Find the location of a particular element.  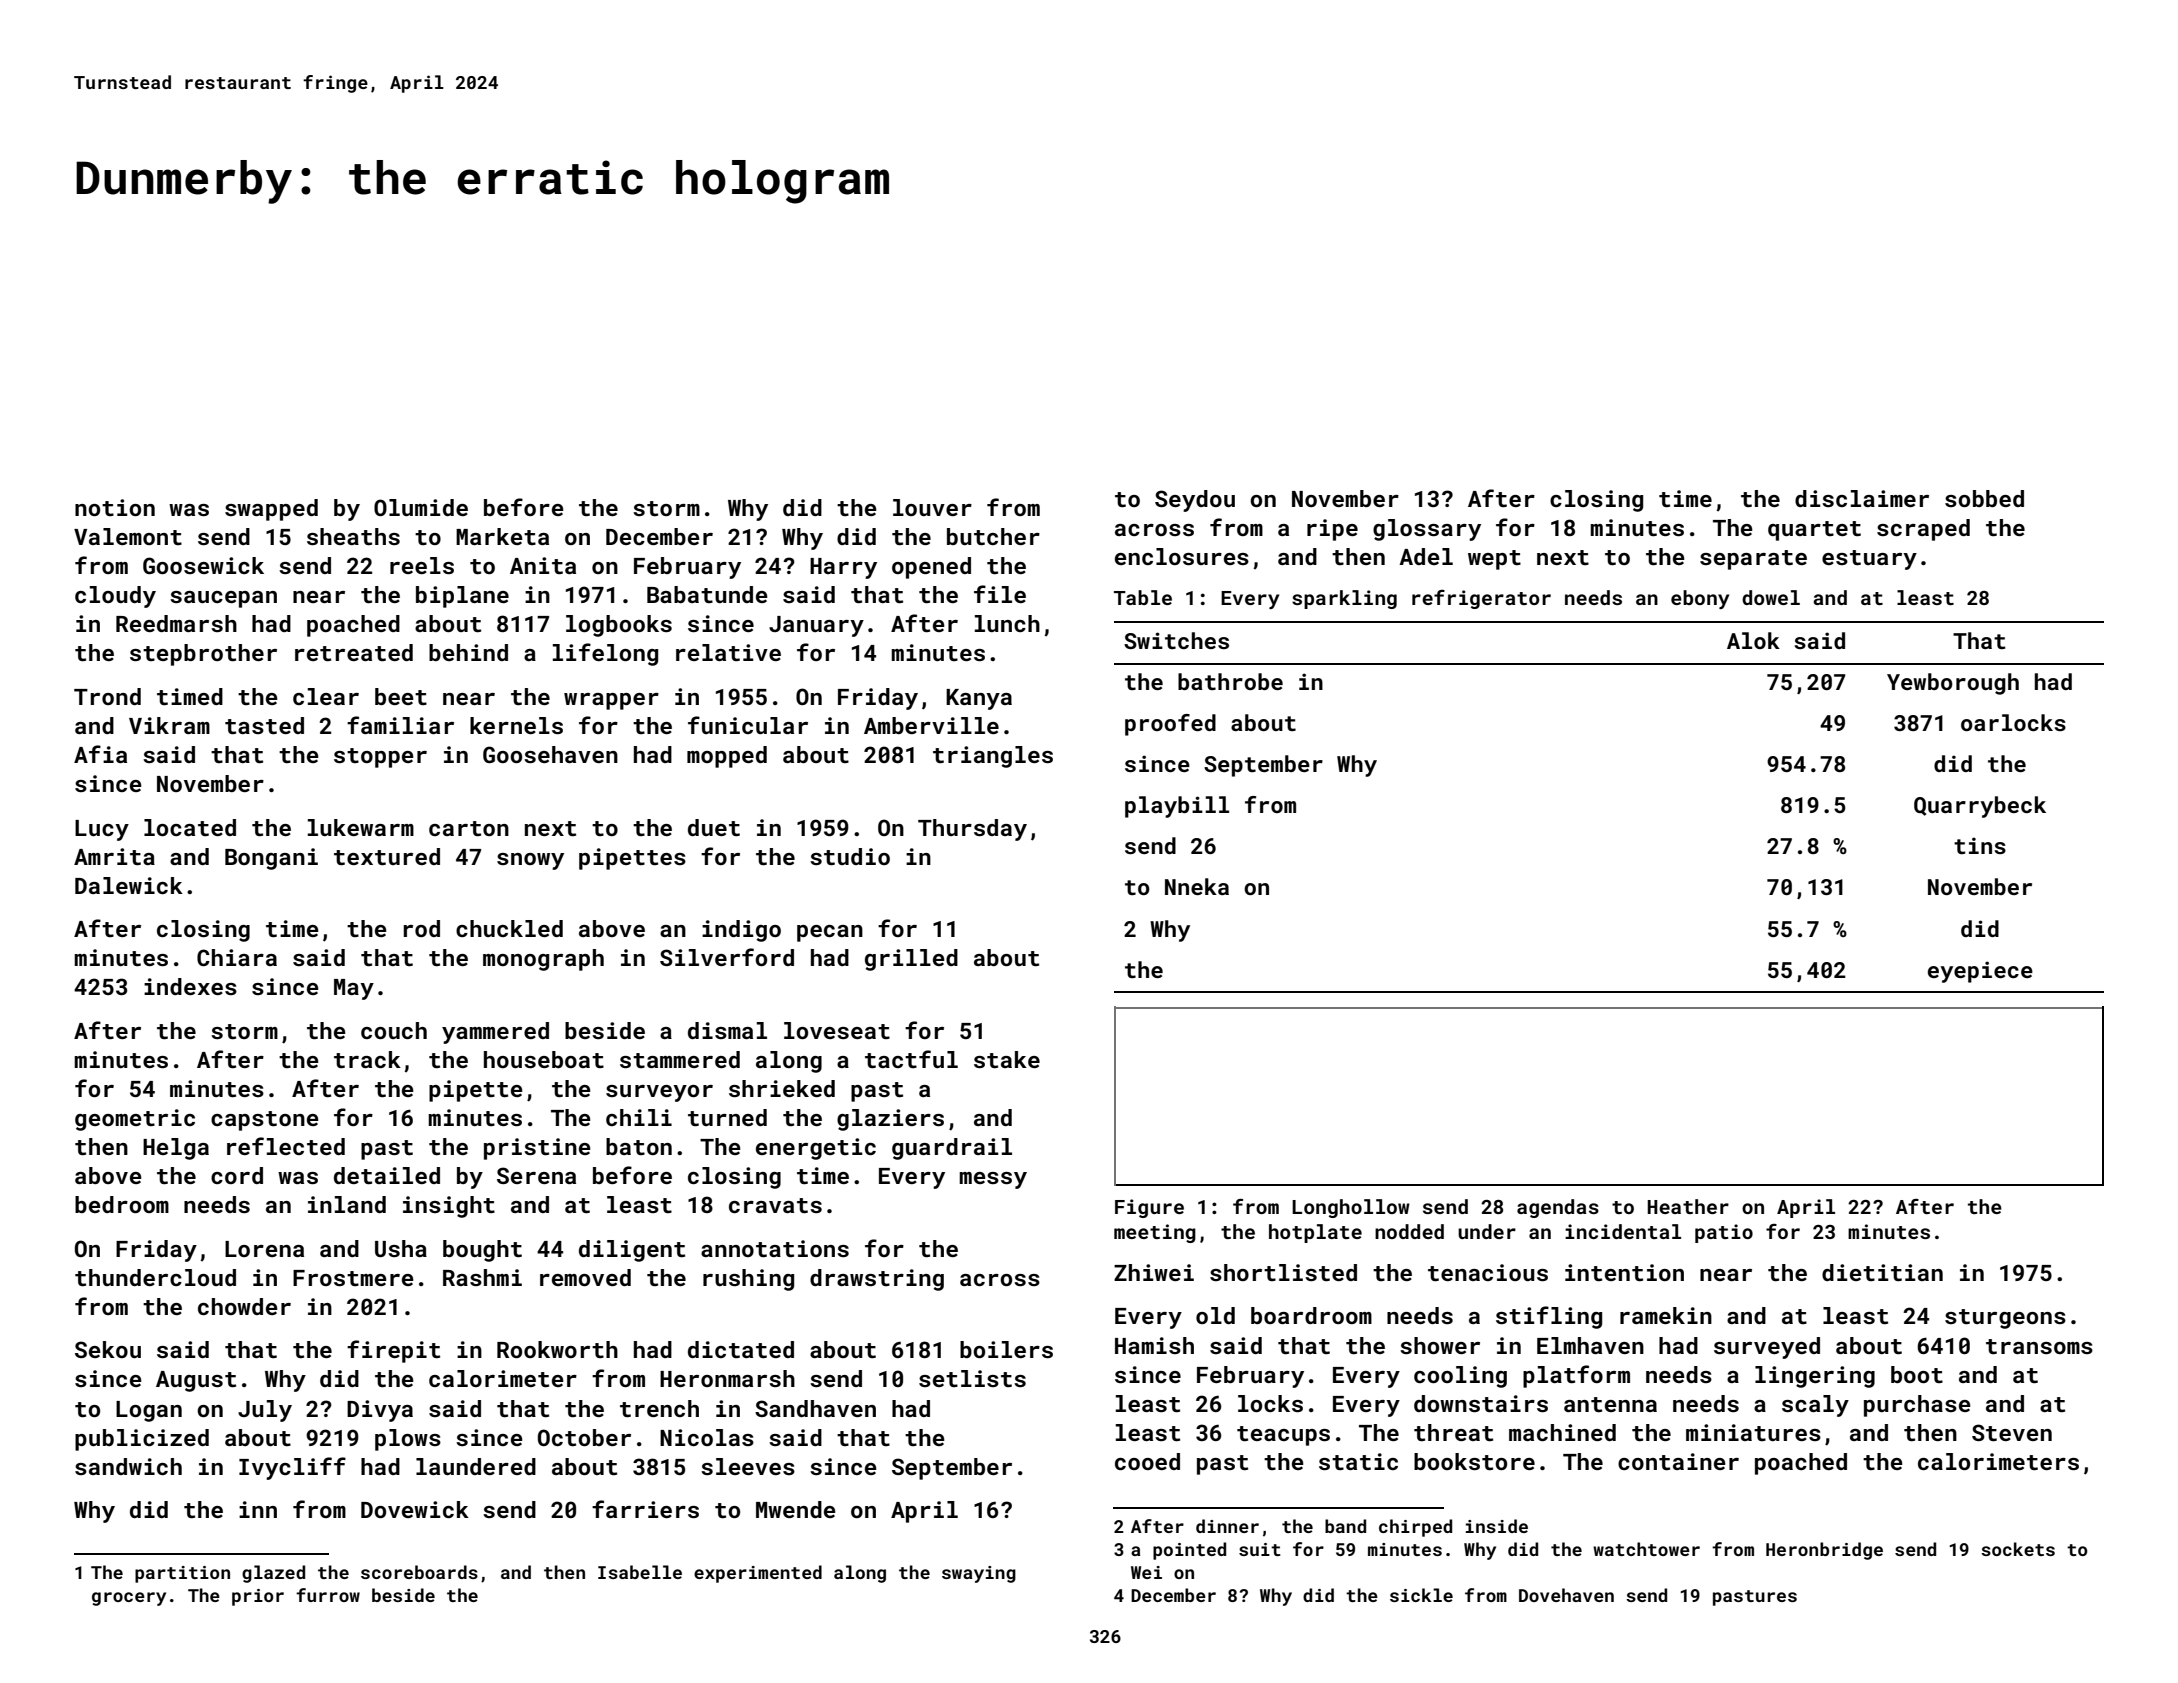

inland is located at coordinates (347, 1204).
